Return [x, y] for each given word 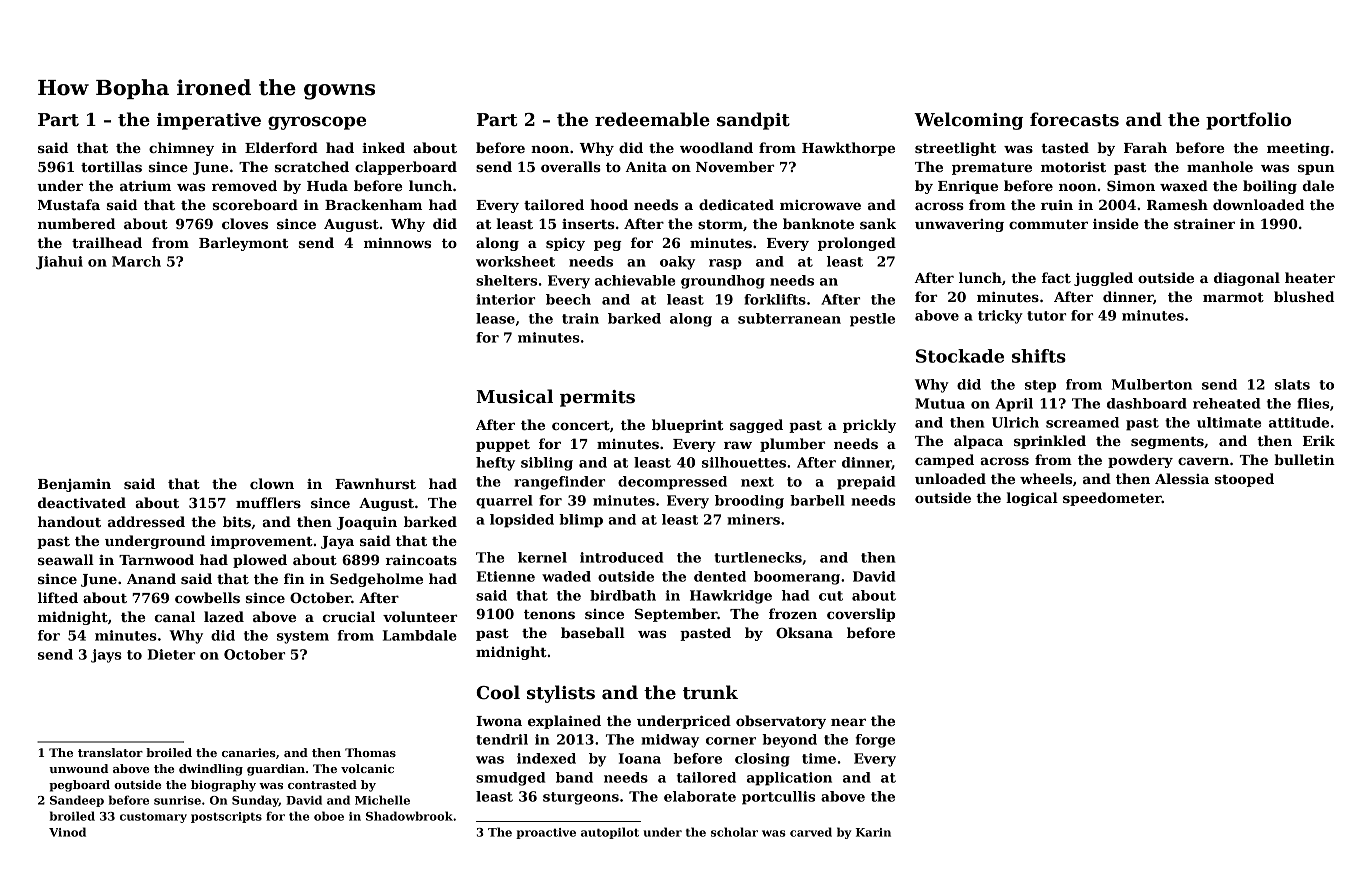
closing [762, 760]
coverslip [861, 615]
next [757, 482]
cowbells [207, 597]
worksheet [515, 261]
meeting [1298, 149]
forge [875, 741]
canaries [249, 752]
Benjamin [74, 485]
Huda [327, 185]
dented [720, 576]
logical [1032, 499]
